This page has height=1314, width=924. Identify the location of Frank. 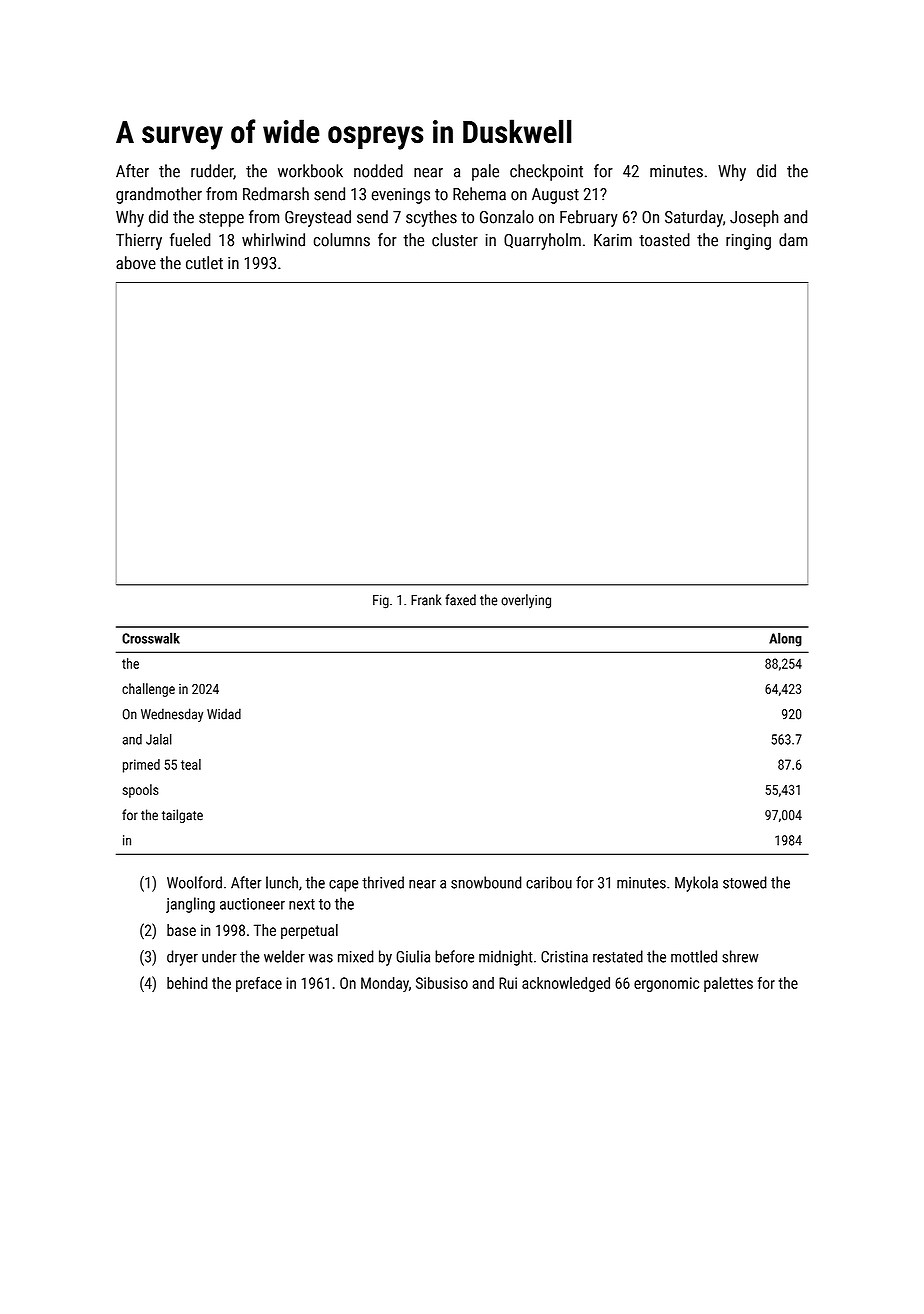
(426, 600).
